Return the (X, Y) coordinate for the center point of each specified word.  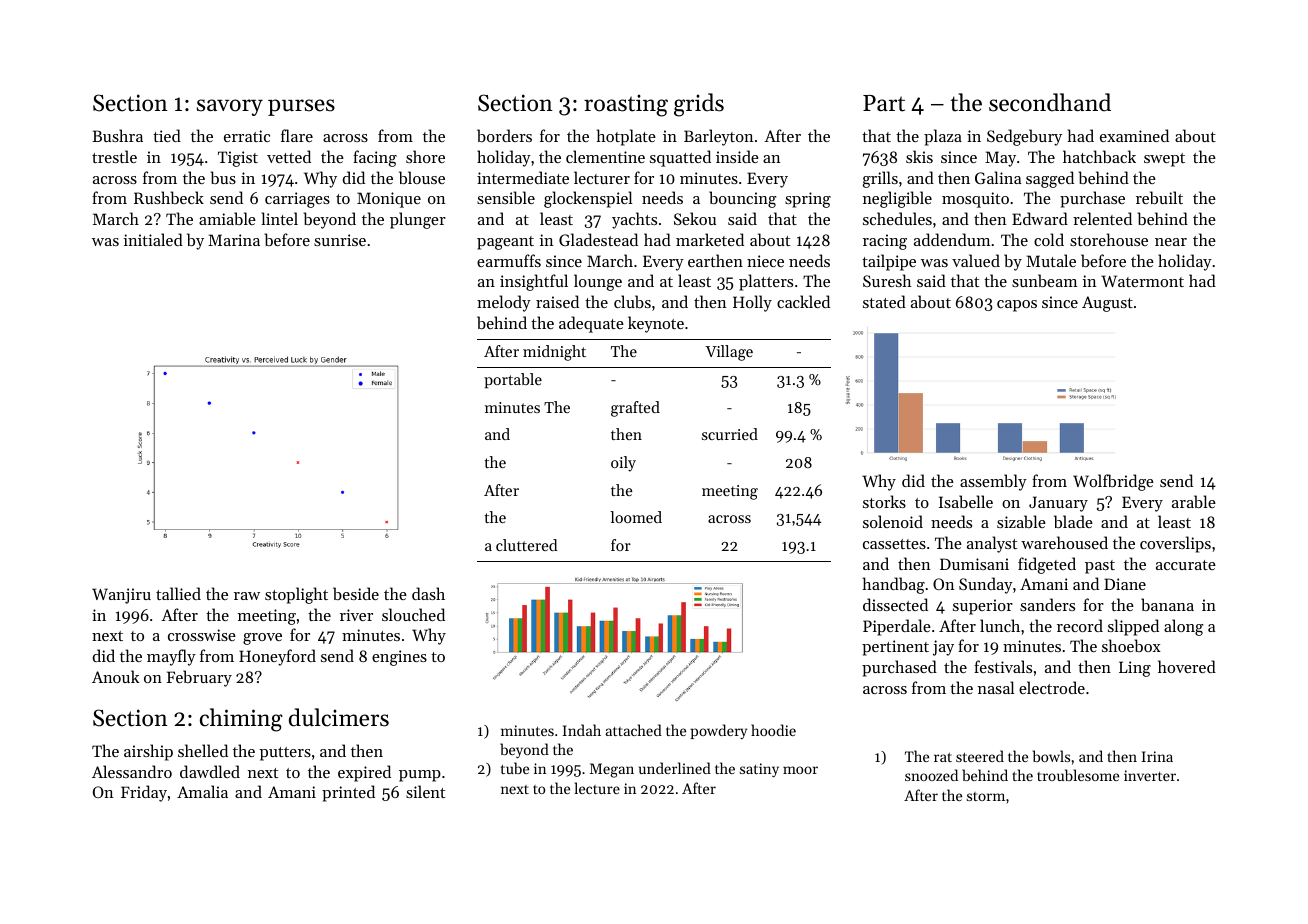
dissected (895, 604)
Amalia (202, 791)
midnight (554, 353)
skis (919, 156)
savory (230, 107)
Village (729, 353)
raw (247, 596)
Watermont (1142, 281)
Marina (234, 240)
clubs (632, 301)
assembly (993, 482)
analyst (992, 544)
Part (884, 103)
